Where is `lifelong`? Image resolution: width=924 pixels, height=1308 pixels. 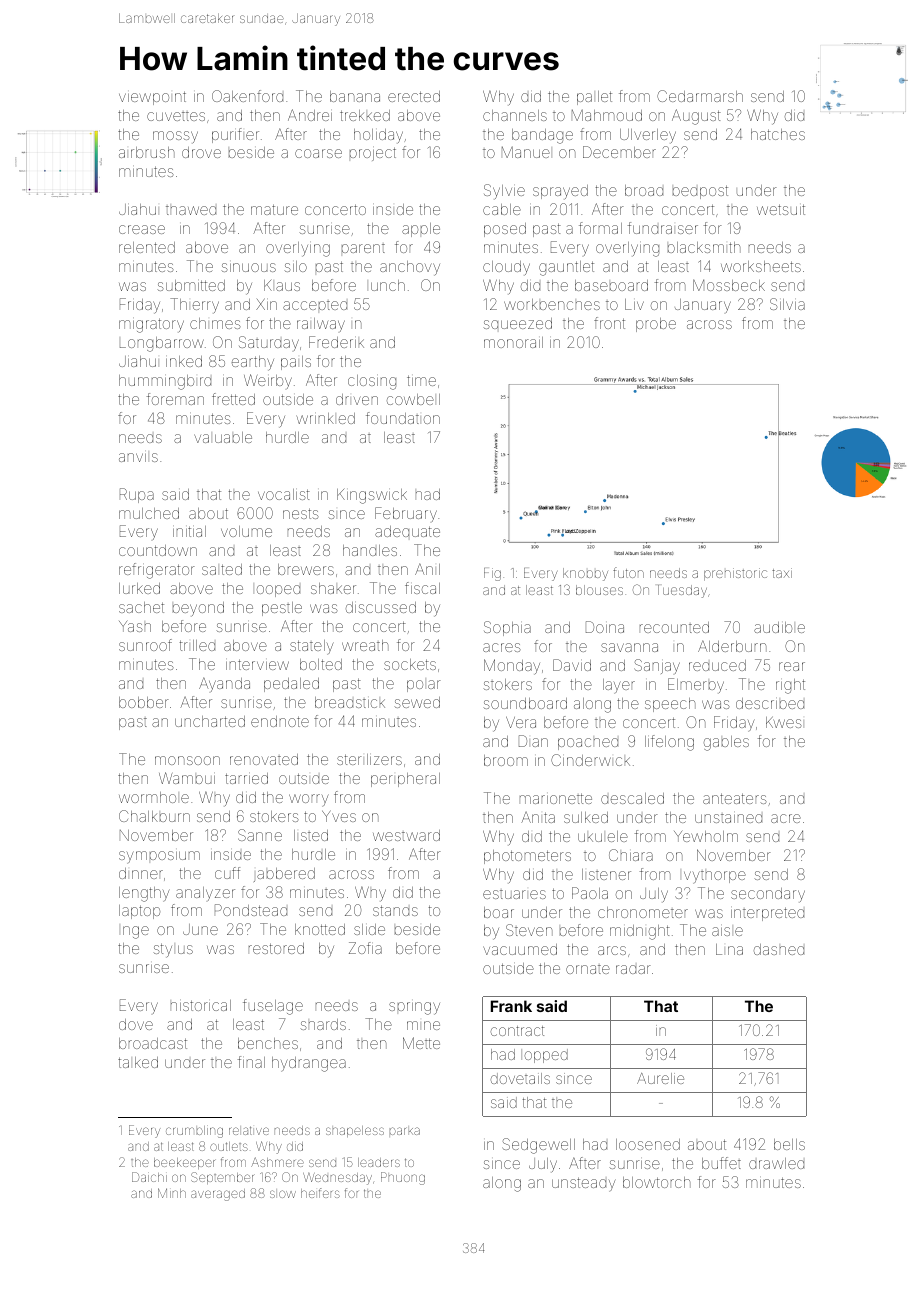 lifelong is located at coordinates (669, 743).
